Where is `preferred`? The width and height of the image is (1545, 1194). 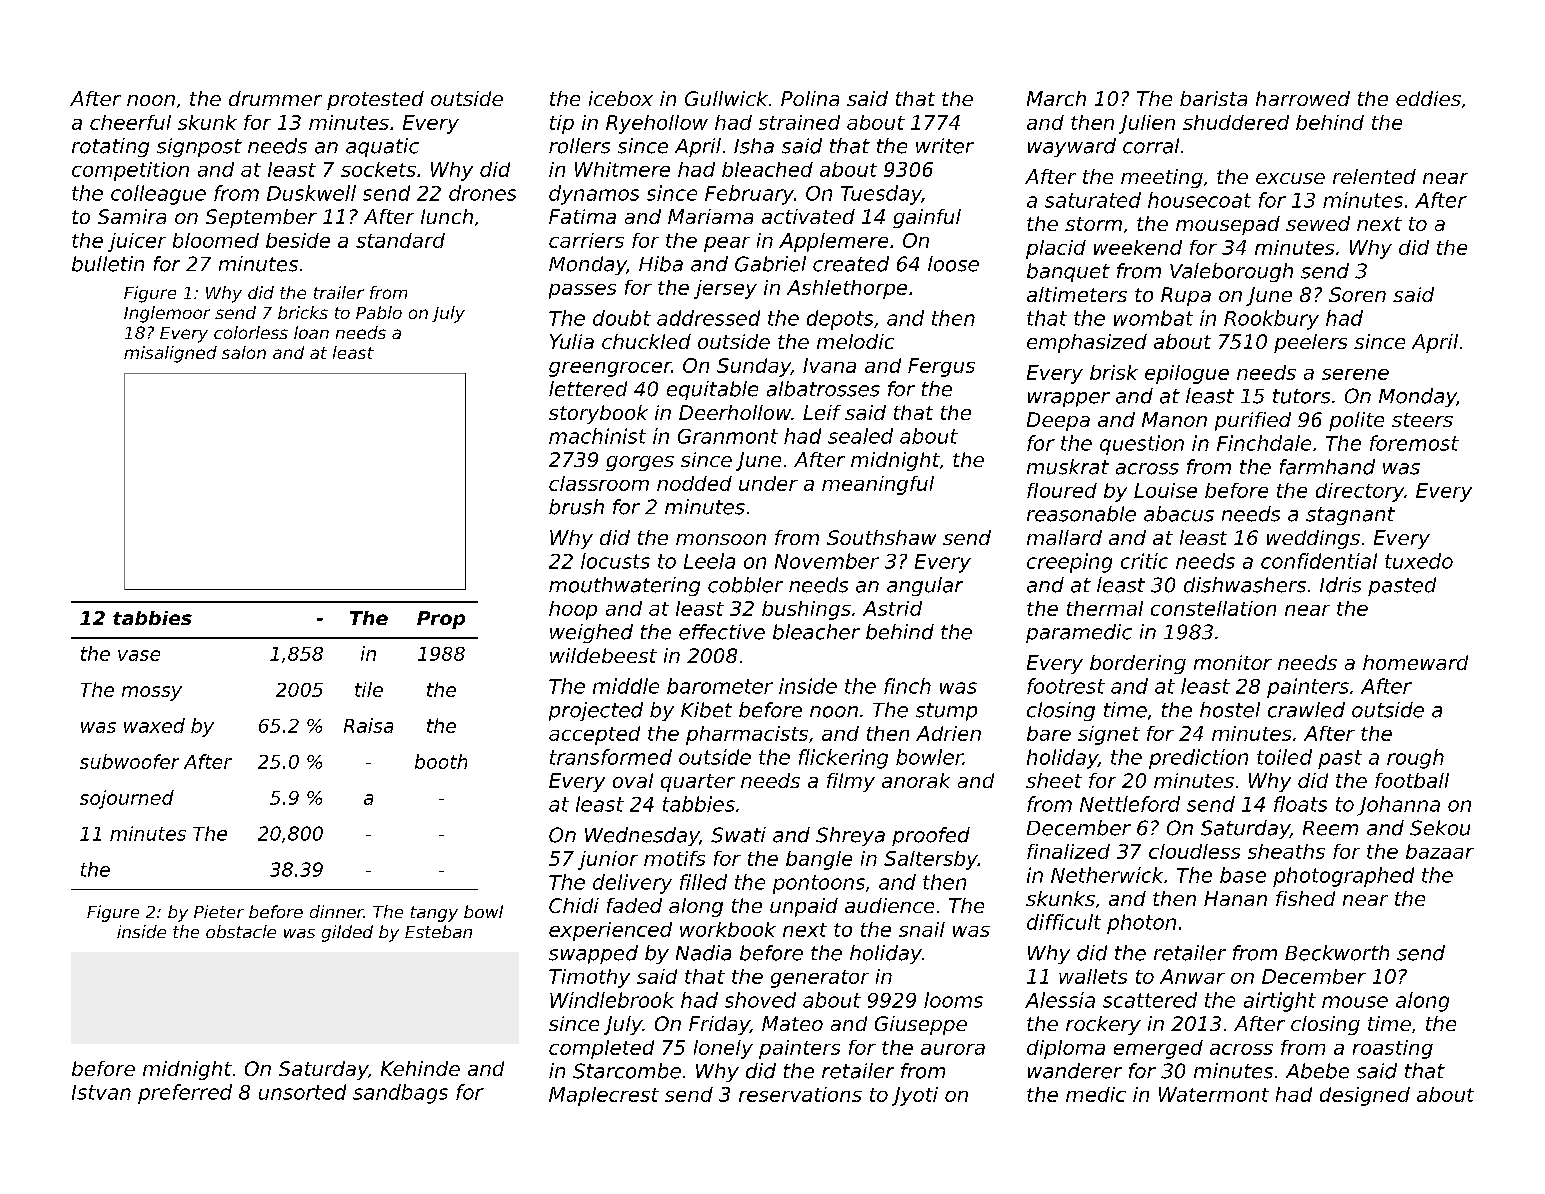 preferred is located at coordinates (185, 1094).
